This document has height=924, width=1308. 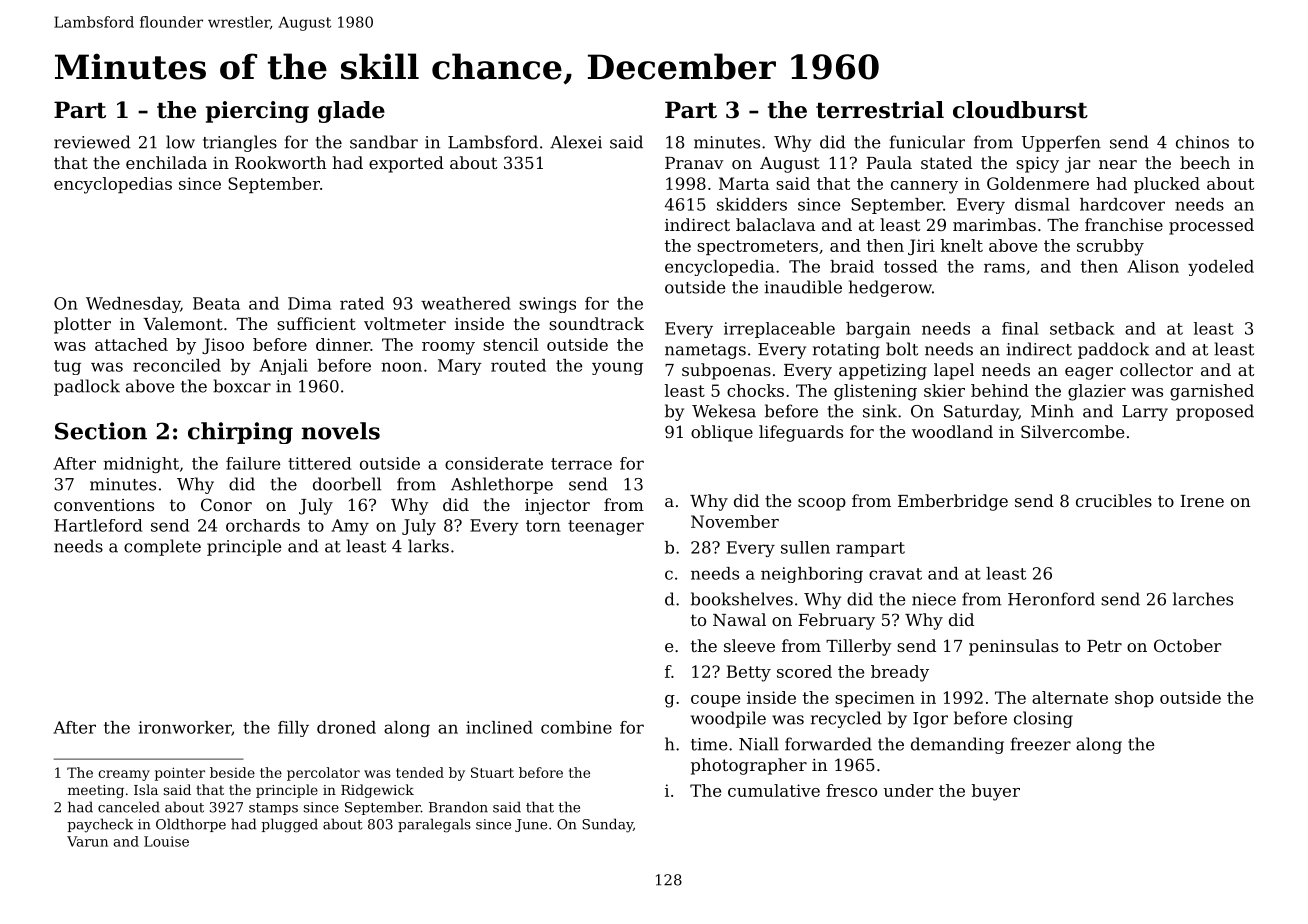 What do you see at coordinates (98, 525) in the document?
I see `Hartleford` at bounding box center [98, 525].
